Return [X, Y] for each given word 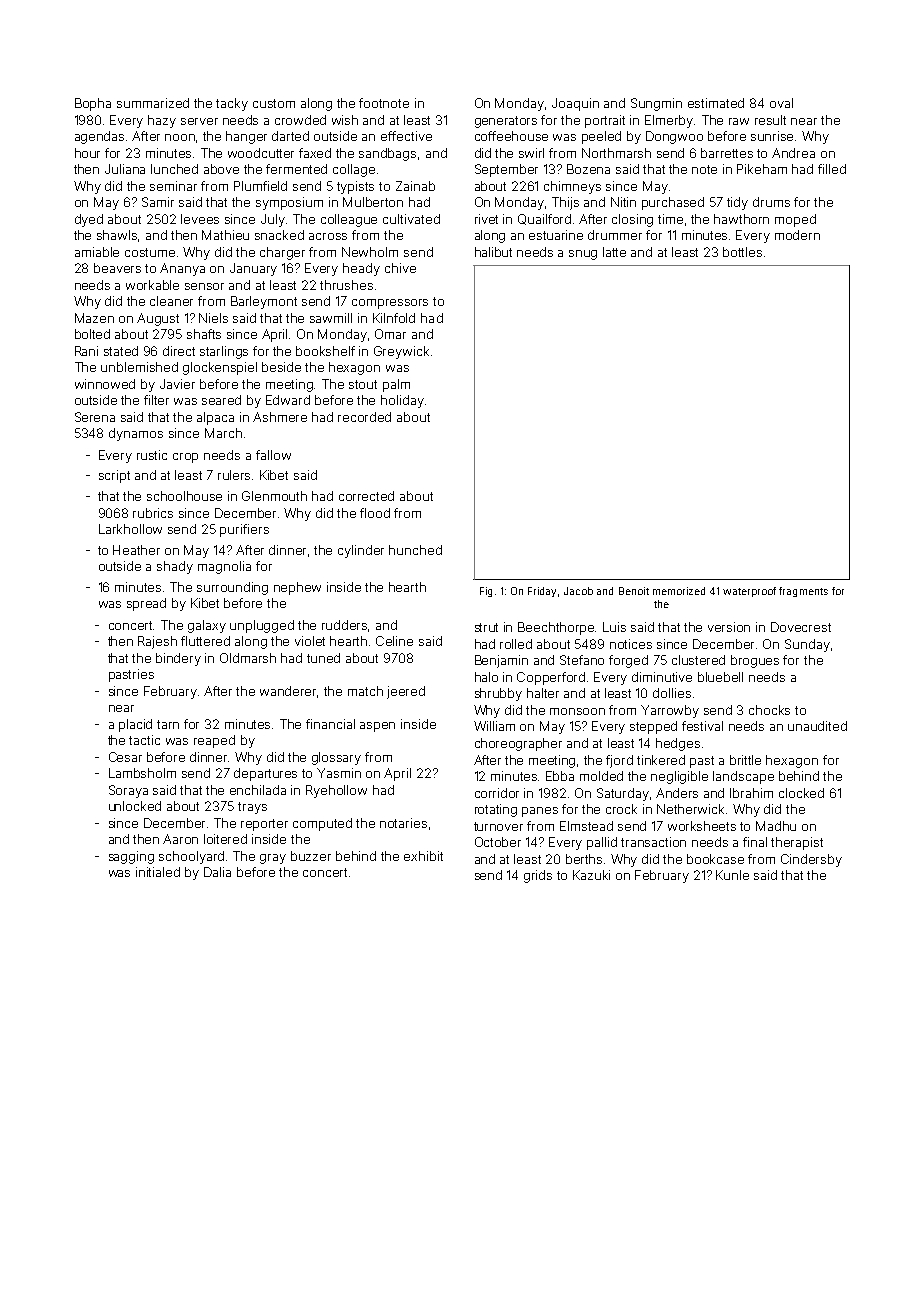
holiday [402, 401]
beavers [117, 268]
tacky [232, 104]
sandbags [387, 154]
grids [538, 876]
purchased [673, 203]
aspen [377, 727]
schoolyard [191, 857]
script [114, 476]
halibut [493, 252]
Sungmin [656, 104]
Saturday [623, 794]
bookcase [715, 859]
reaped [214, 741]
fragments [803, 592]
